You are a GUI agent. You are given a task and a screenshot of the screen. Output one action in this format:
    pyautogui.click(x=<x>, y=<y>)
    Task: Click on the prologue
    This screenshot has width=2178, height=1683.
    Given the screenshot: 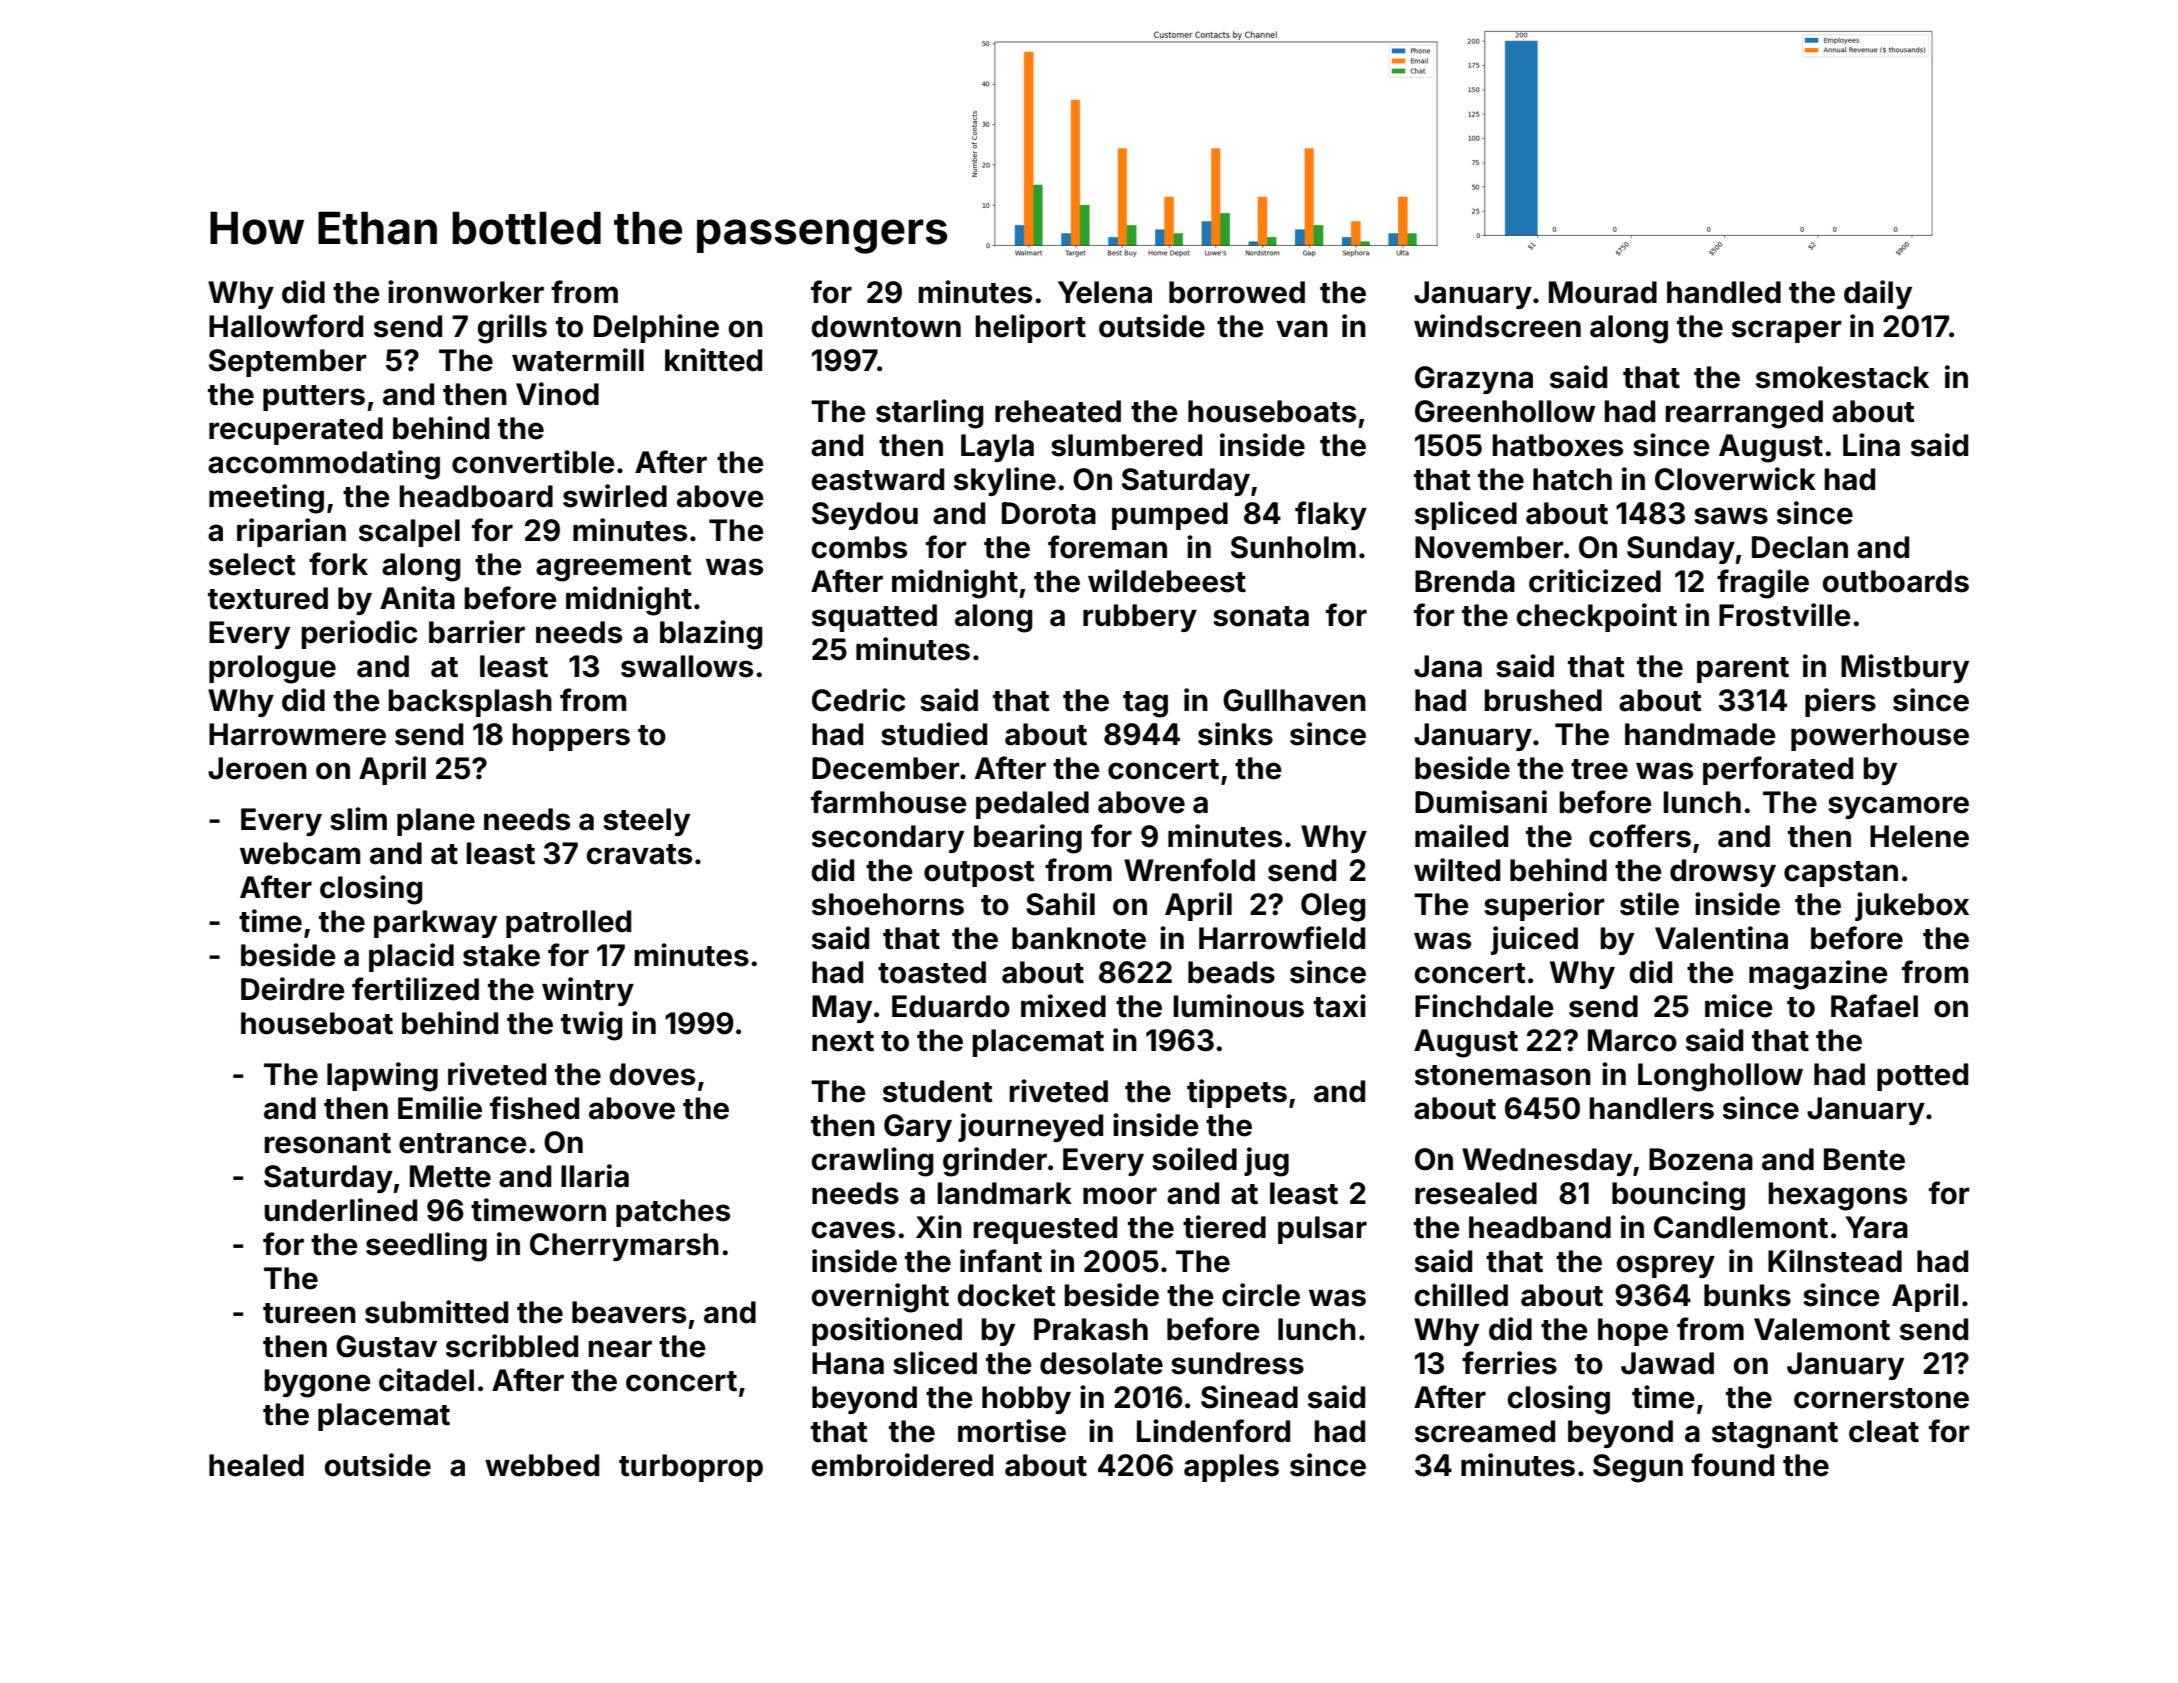 What is the action you would take?
    pyautogui.click(x=272, y=669)
